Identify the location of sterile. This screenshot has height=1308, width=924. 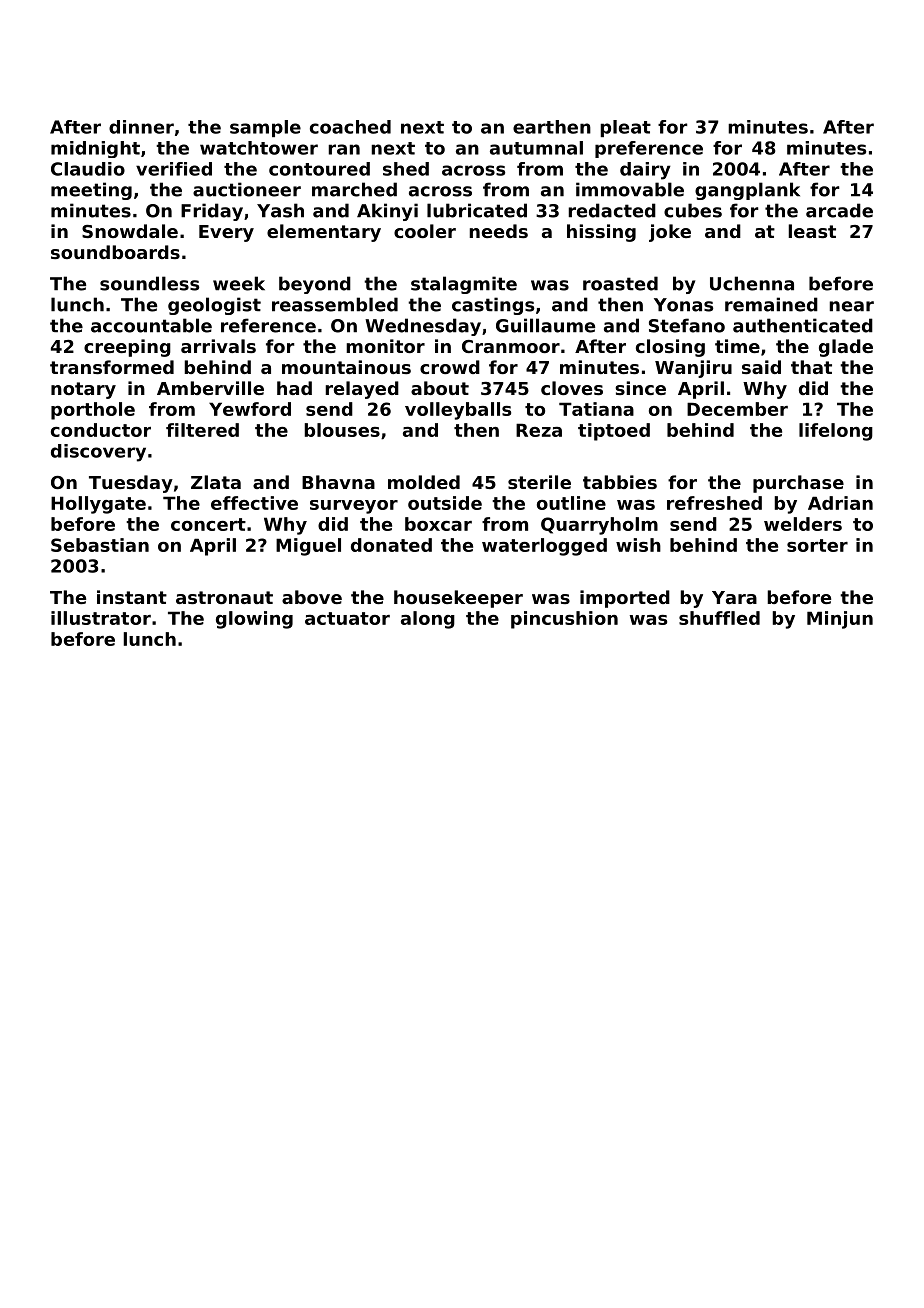
(539, 482).
